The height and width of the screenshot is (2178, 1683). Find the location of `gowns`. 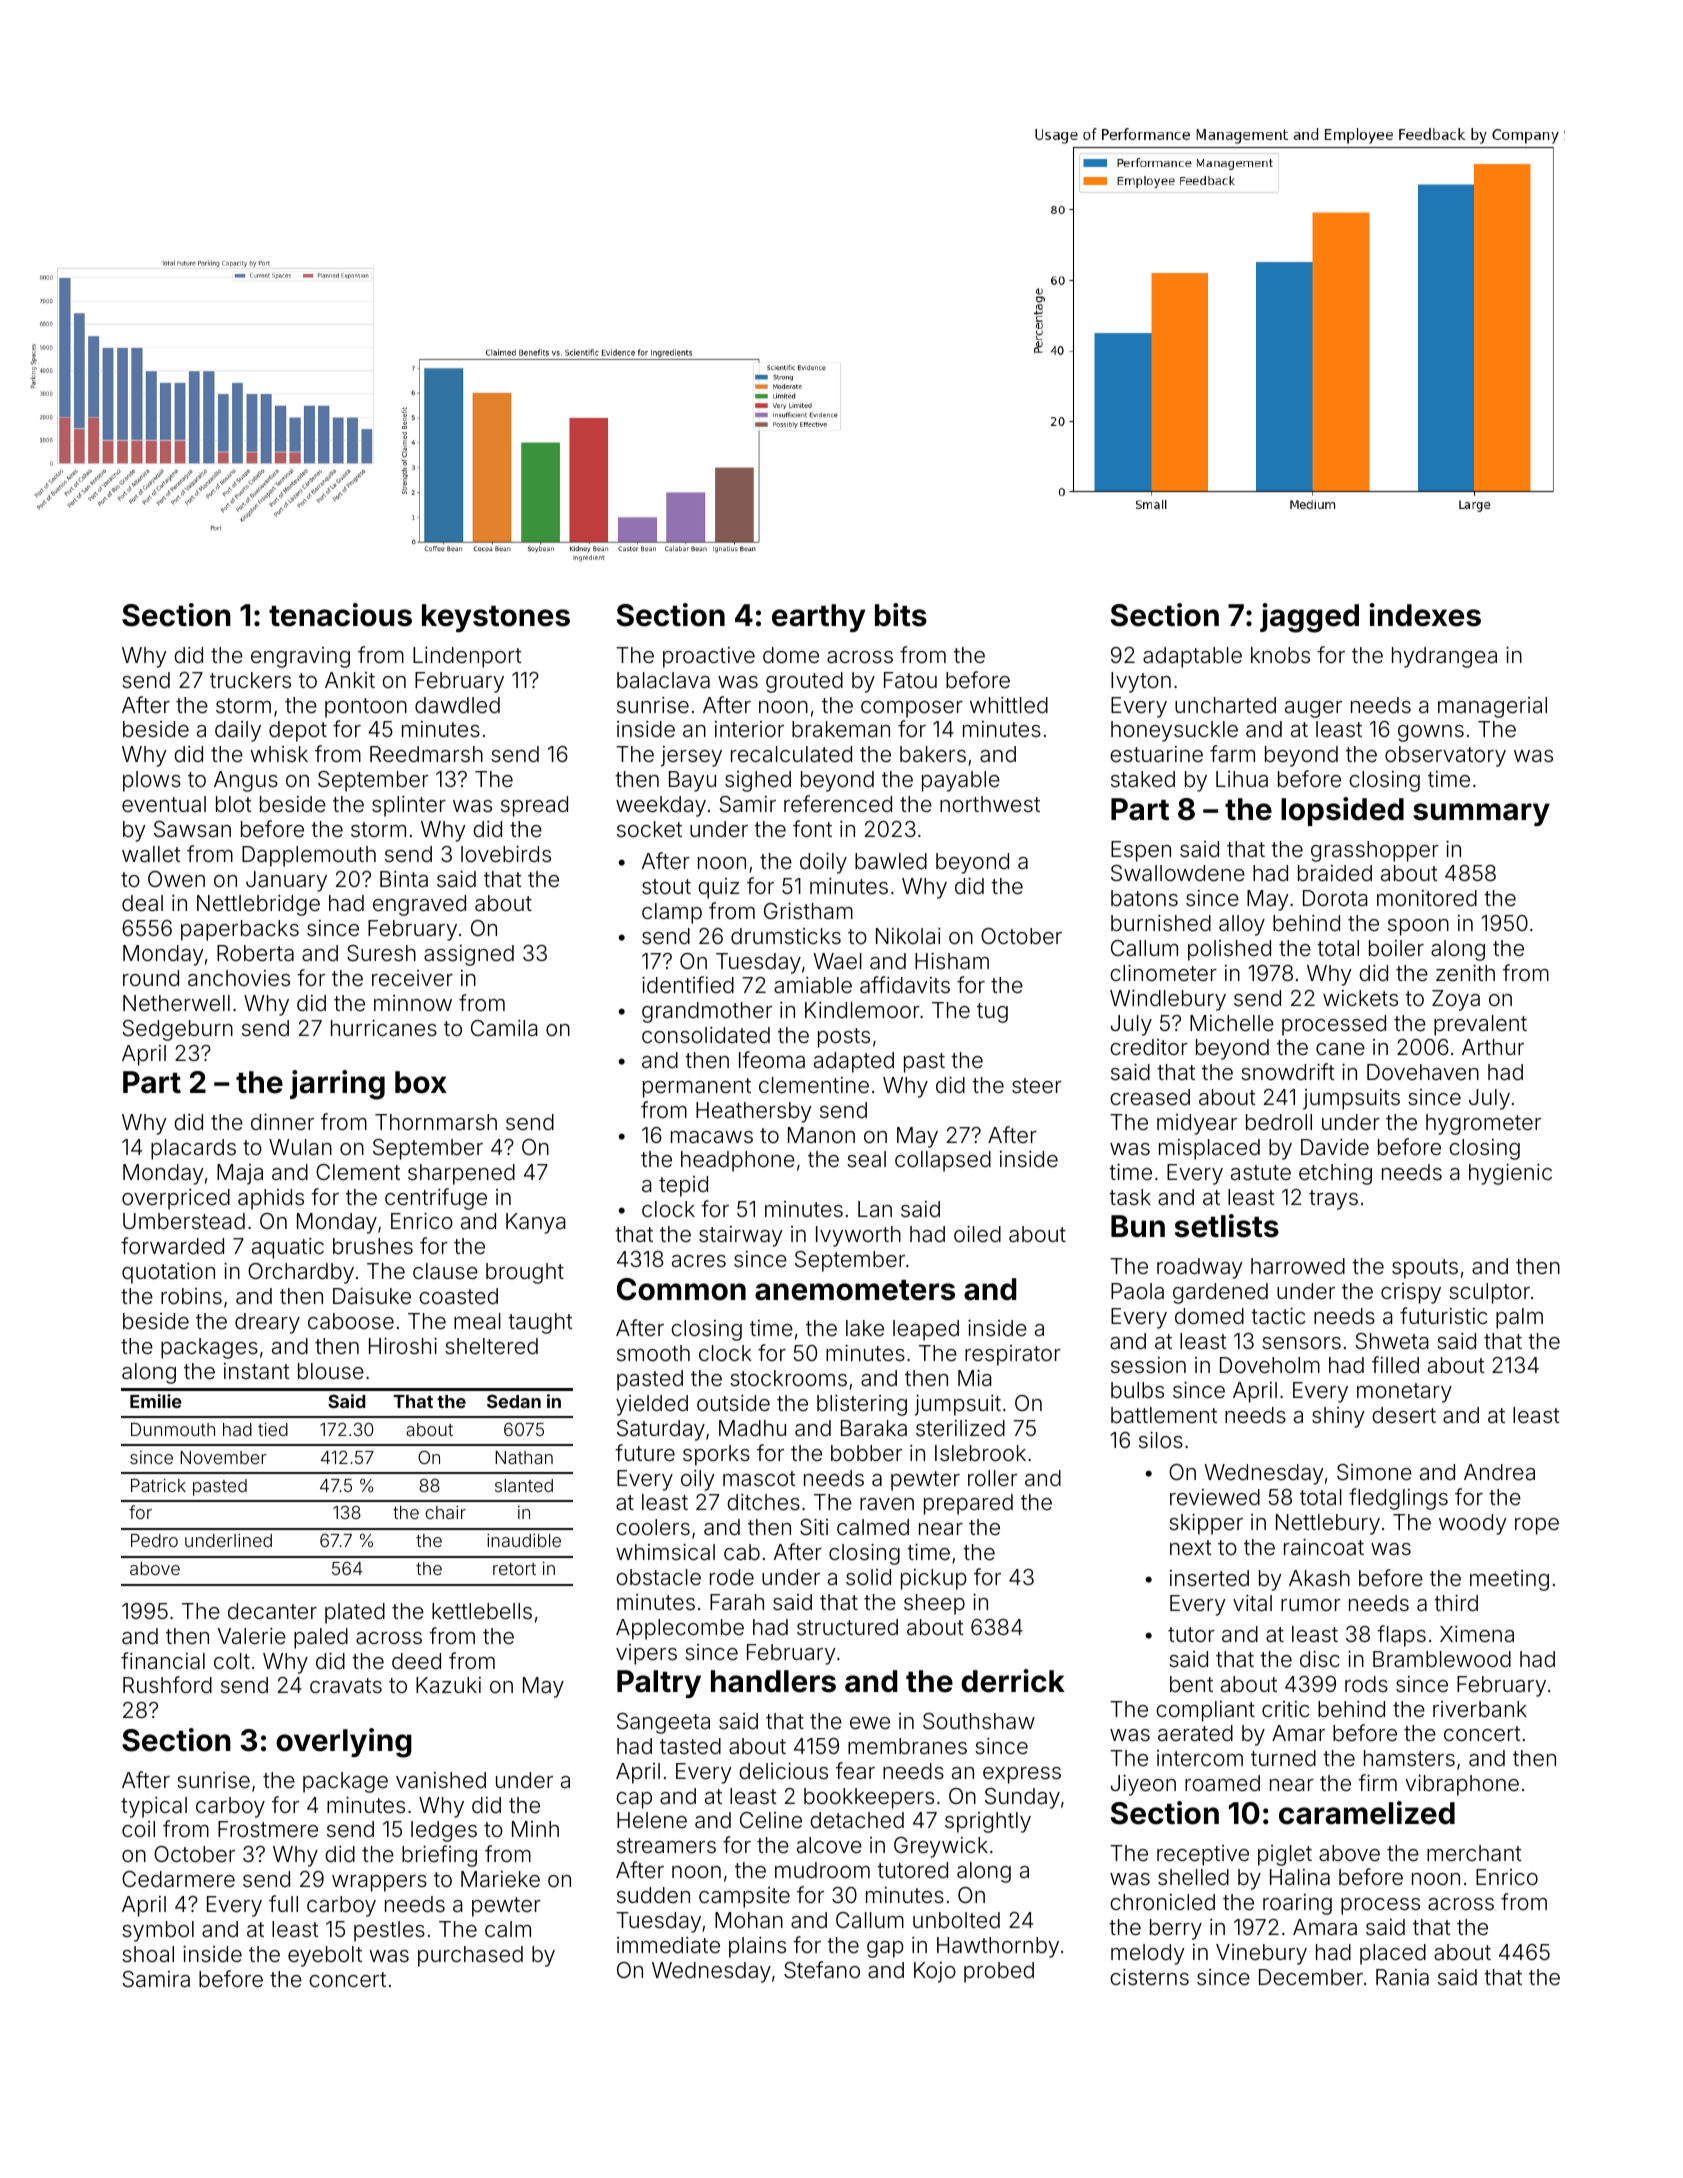

gowns is located at coordinates (1431, 733).
